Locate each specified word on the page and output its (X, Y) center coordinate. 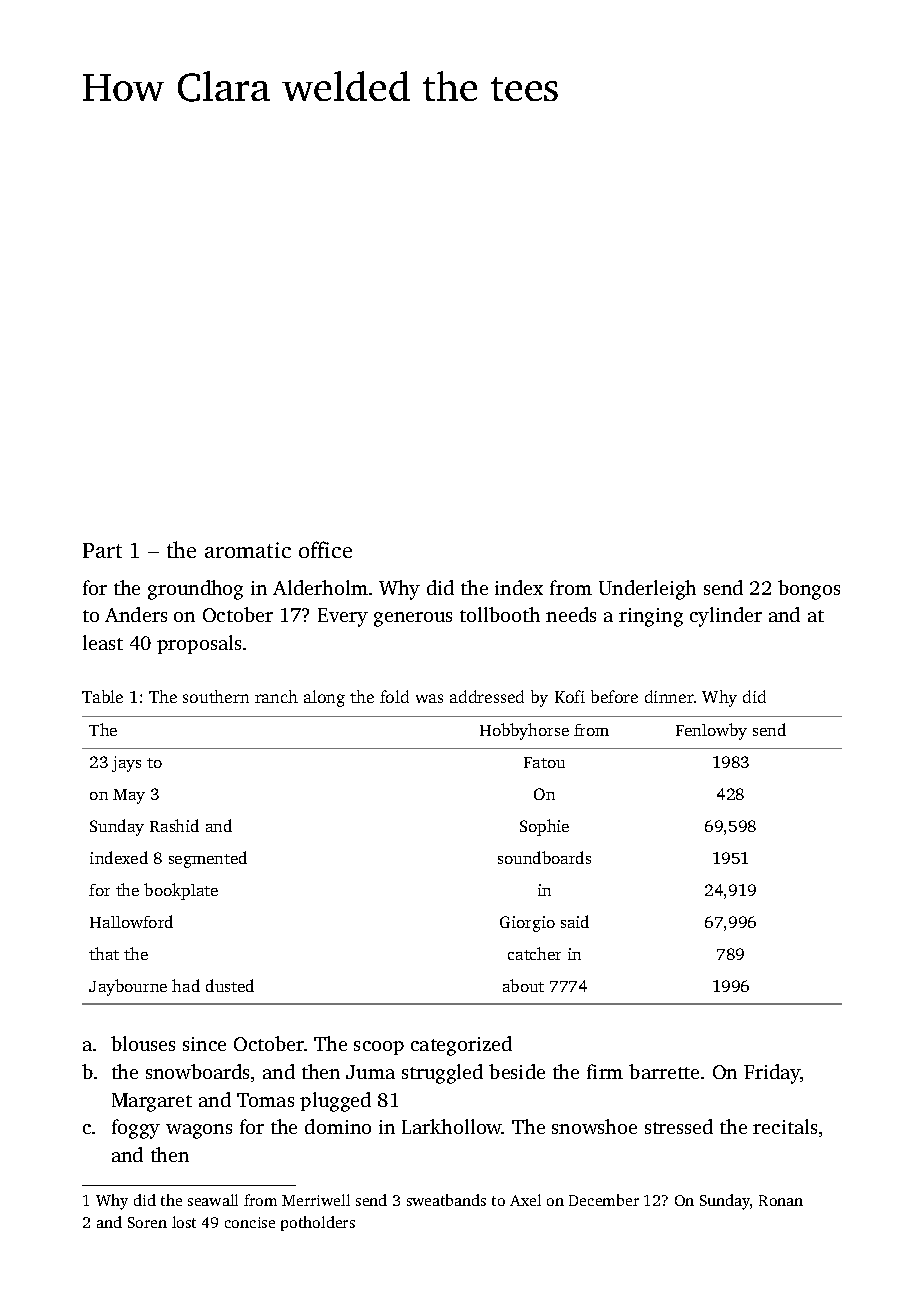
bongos (809, 590)
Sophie (544, 827)
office (325, 549)
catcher (534, 953)
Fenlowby (711, 731)
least (103, 642)
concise (250, 1222)
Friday (772, 1074)
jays (126, 764)
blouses (143, 1043)
